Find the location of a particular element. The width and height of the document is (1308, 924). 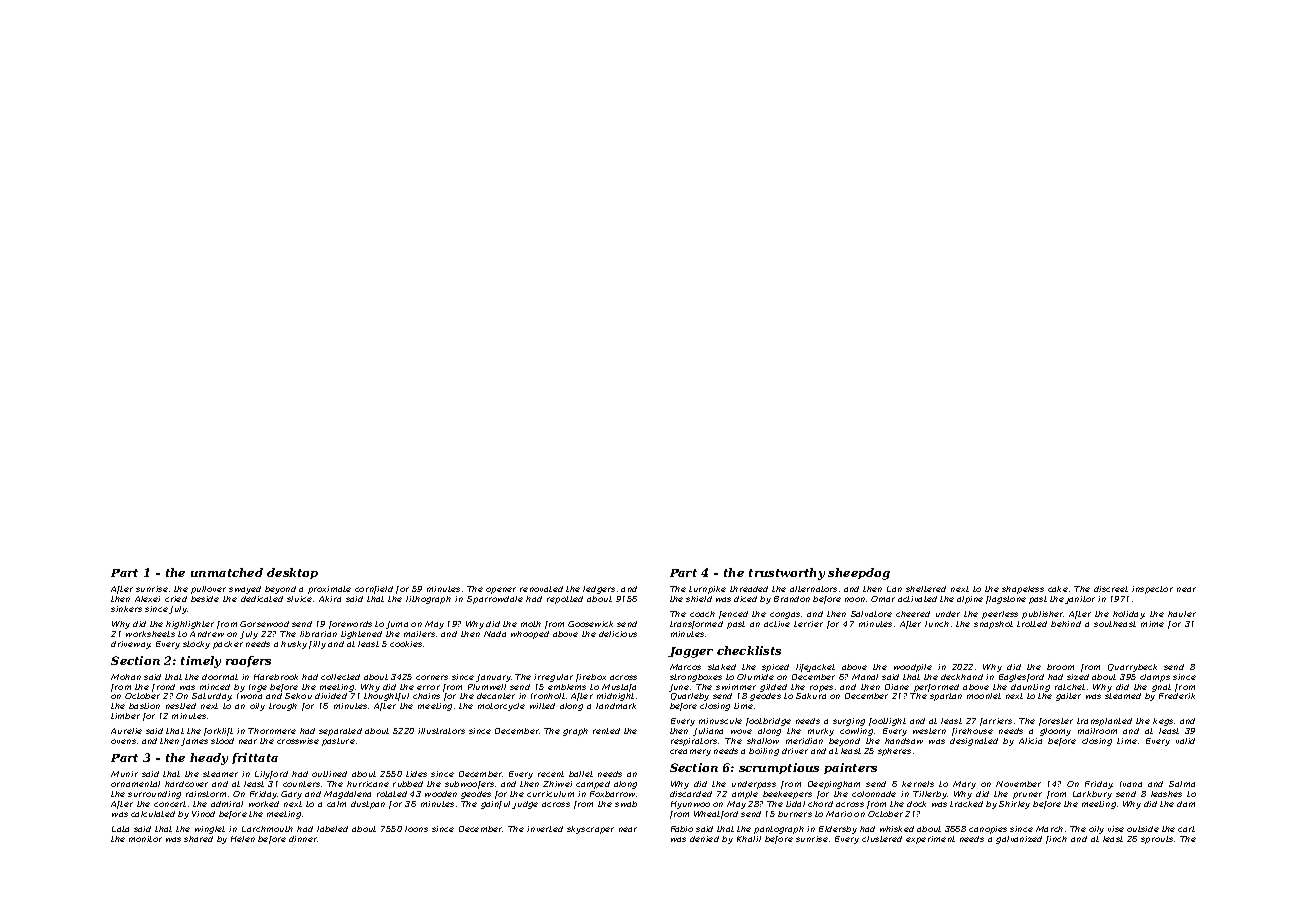

Inge is located at coordinates (258, 688).
